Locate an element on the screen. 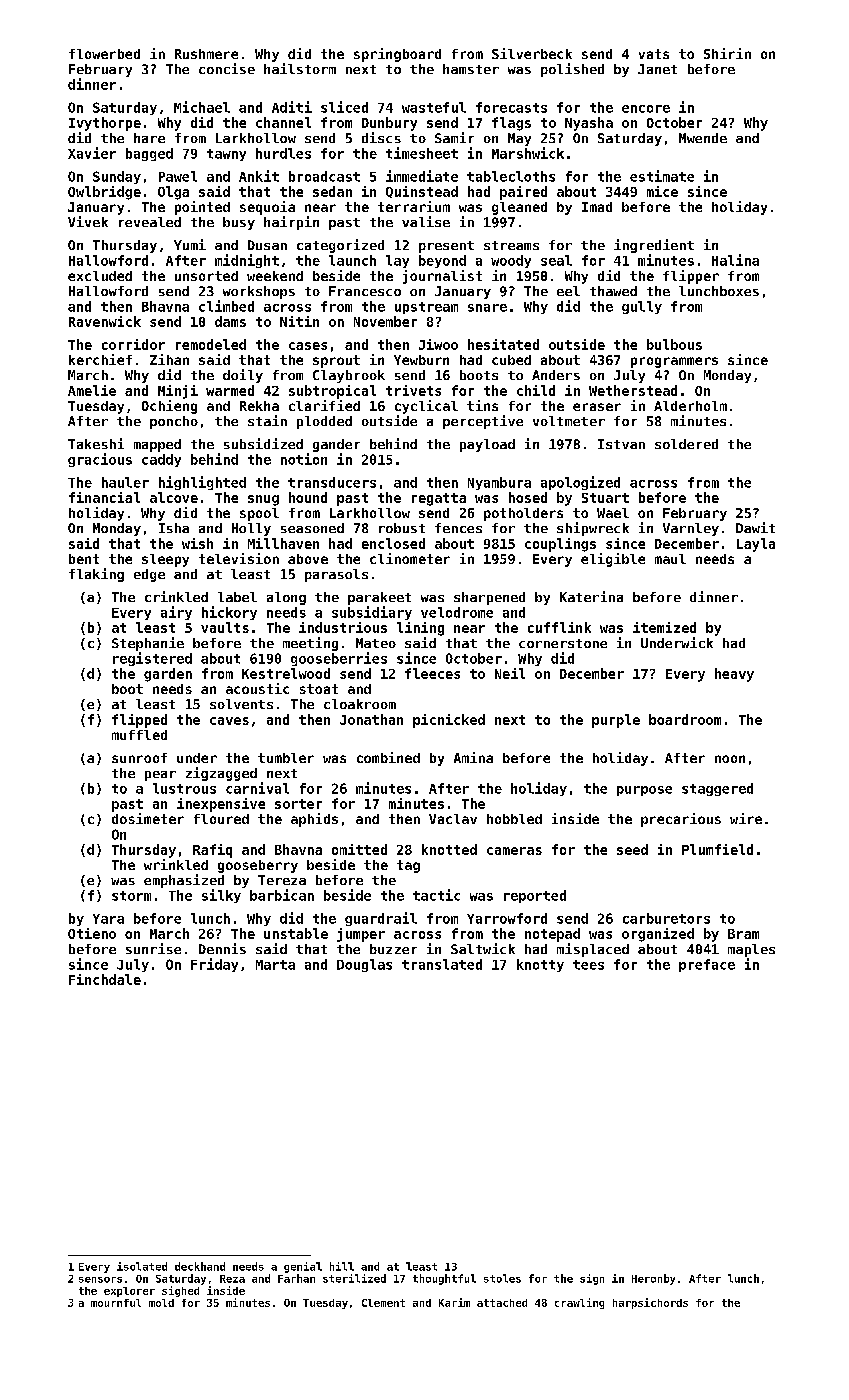  flowerbed is located at coordinates (104, 54).
